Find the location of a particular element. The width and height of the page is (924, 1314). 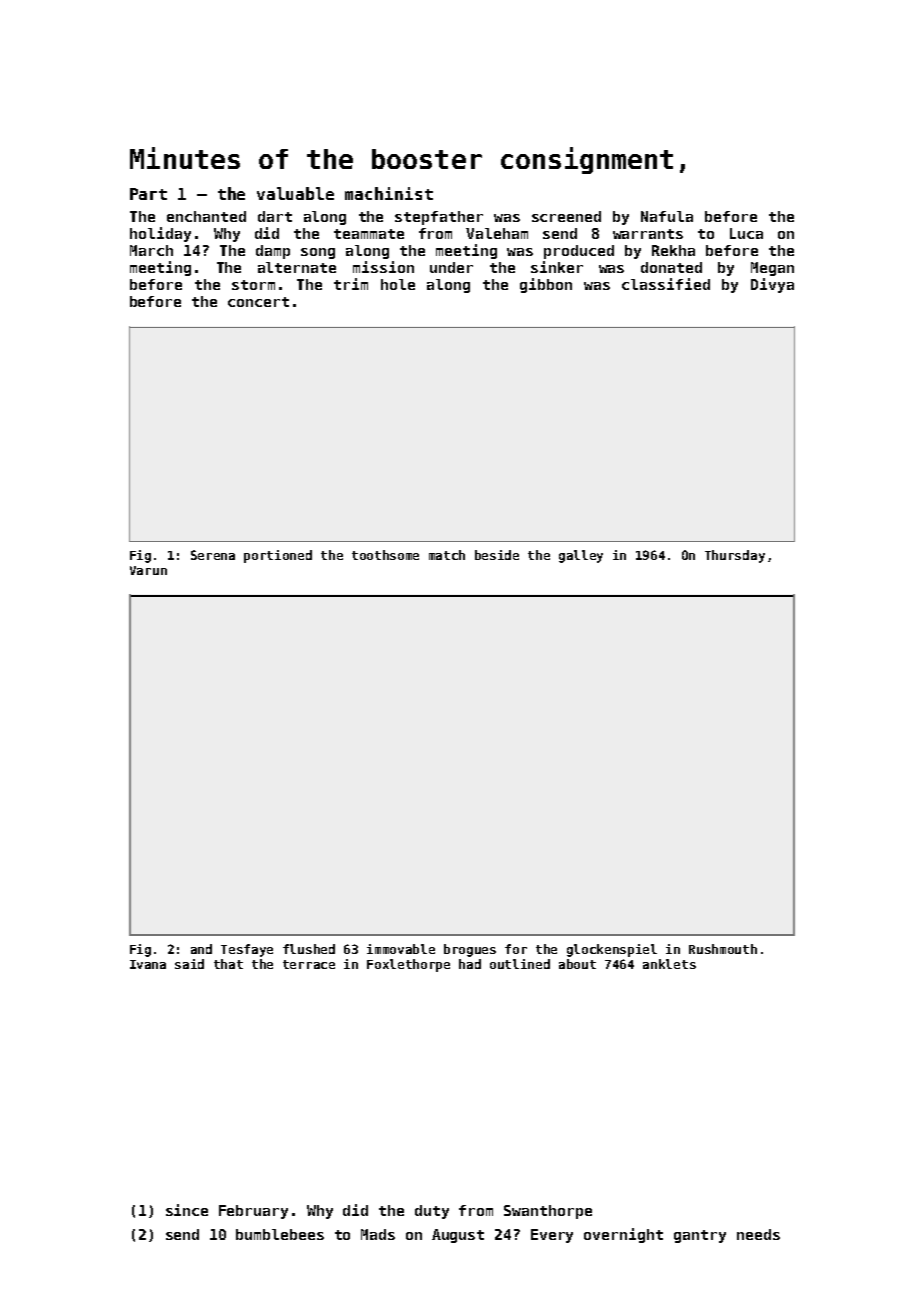

Part is located at coordinates (148, 194).
